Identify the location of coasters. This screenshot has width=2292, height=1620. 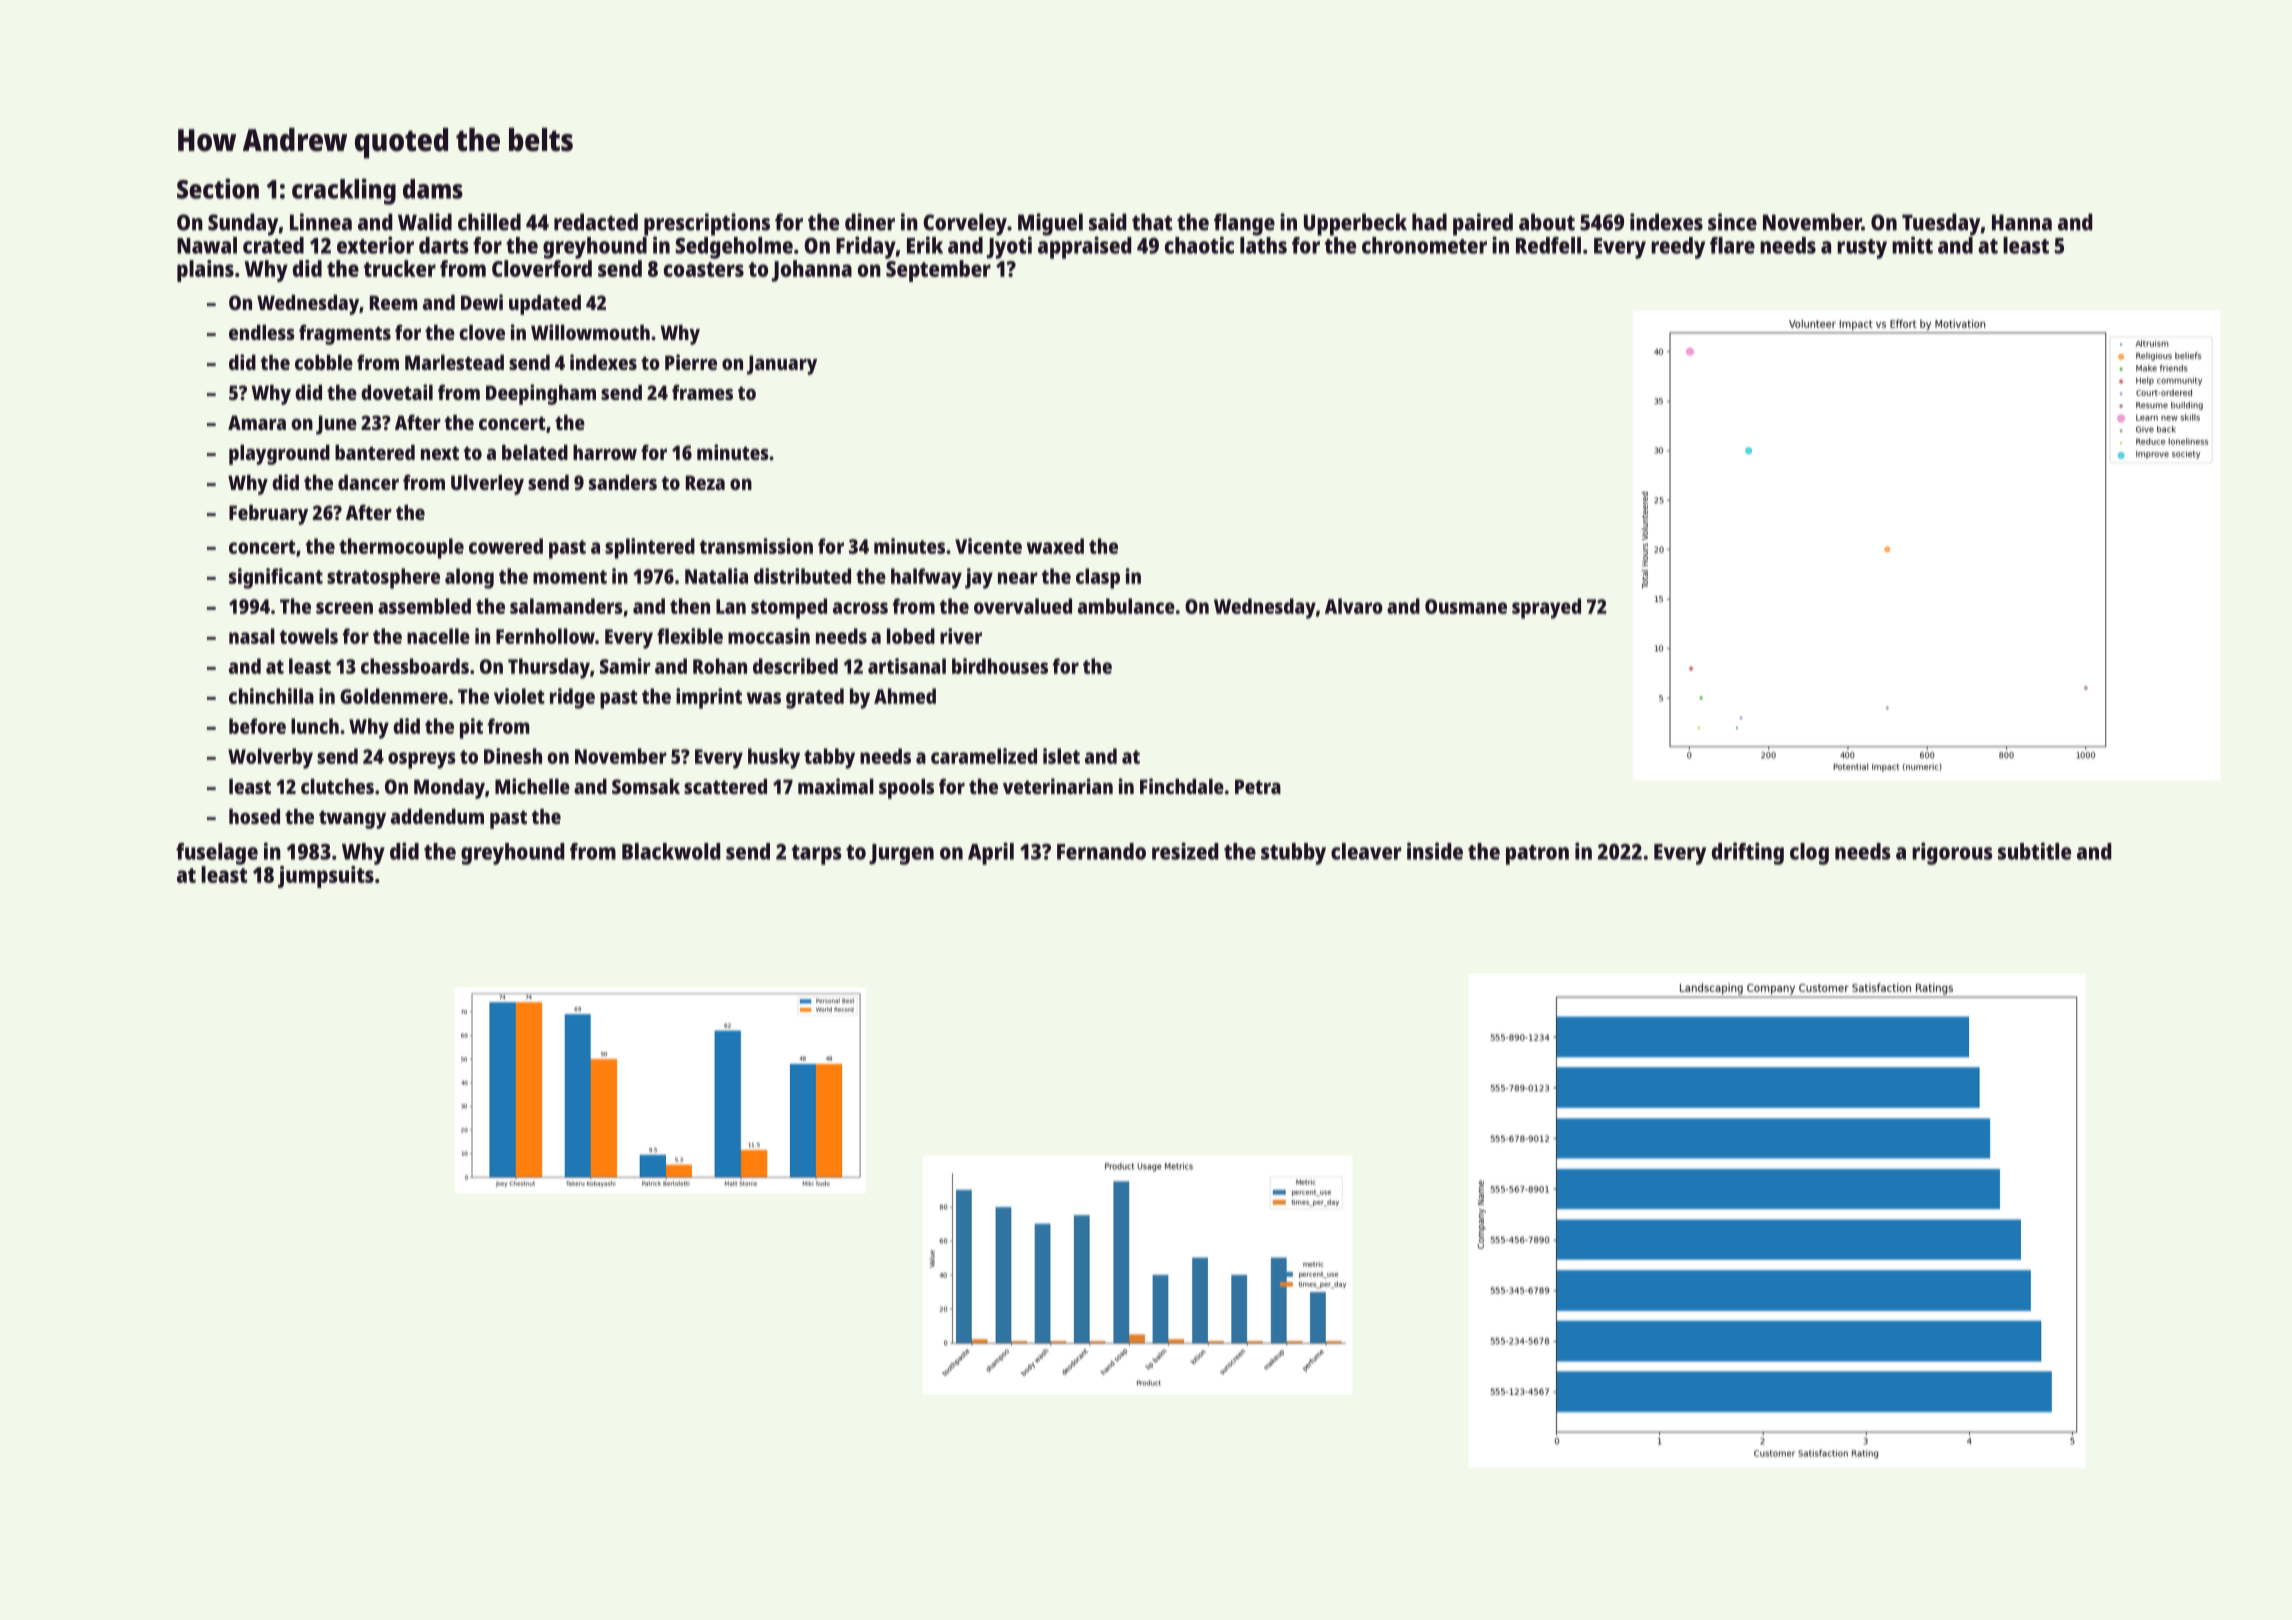
(704, 269).
